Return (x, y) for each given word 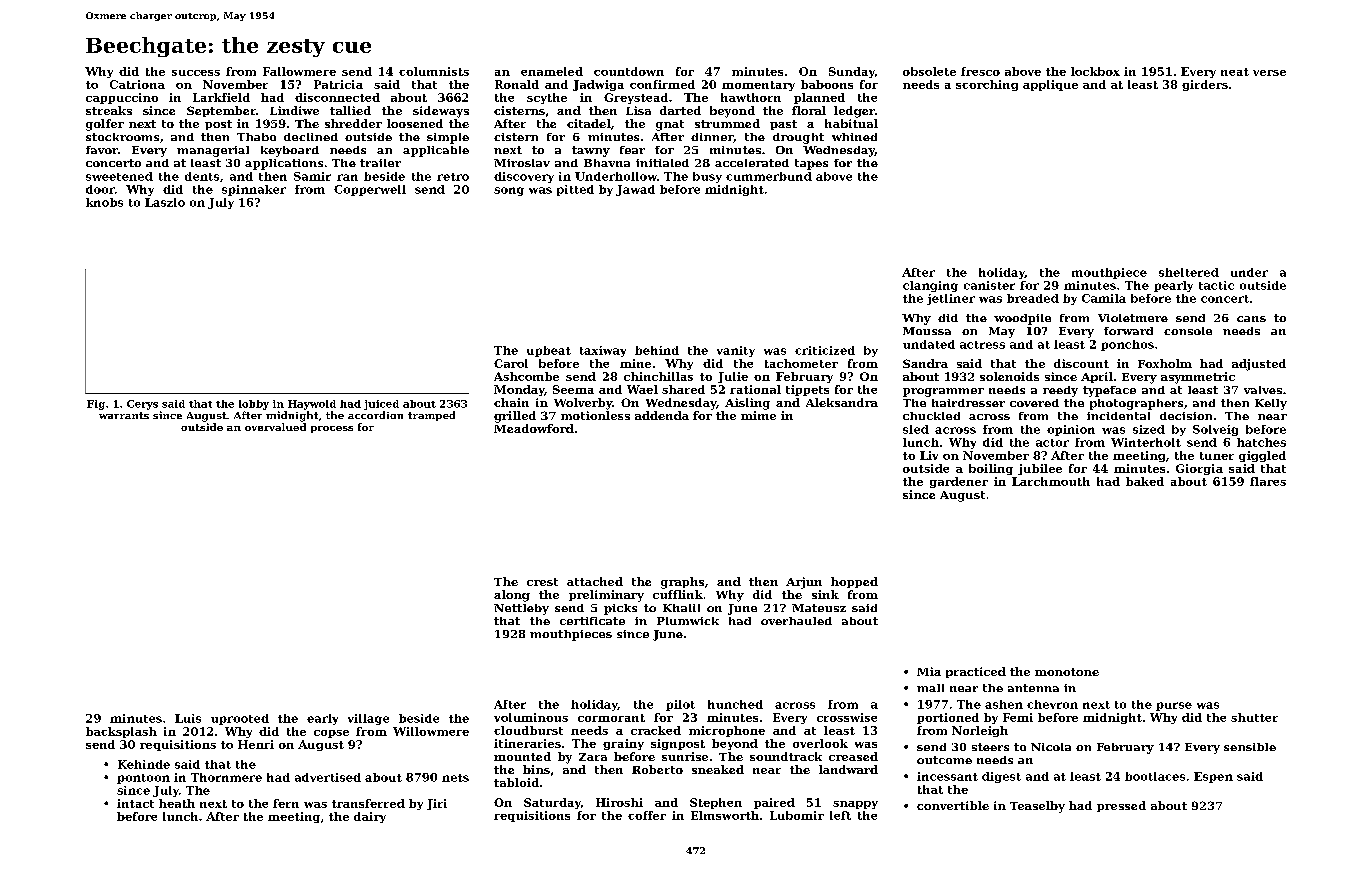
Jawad (635, 190)
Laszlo (165, 202)
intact (135, 803)
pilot (680, 705)
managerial (213, 151)
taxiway (603, 351)
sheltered (1189, 272)
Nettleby (521, 609)
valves (1263, 390)
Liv (929, 455)
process (332, 429)
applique (1050, 85)
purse (1174, 706)
